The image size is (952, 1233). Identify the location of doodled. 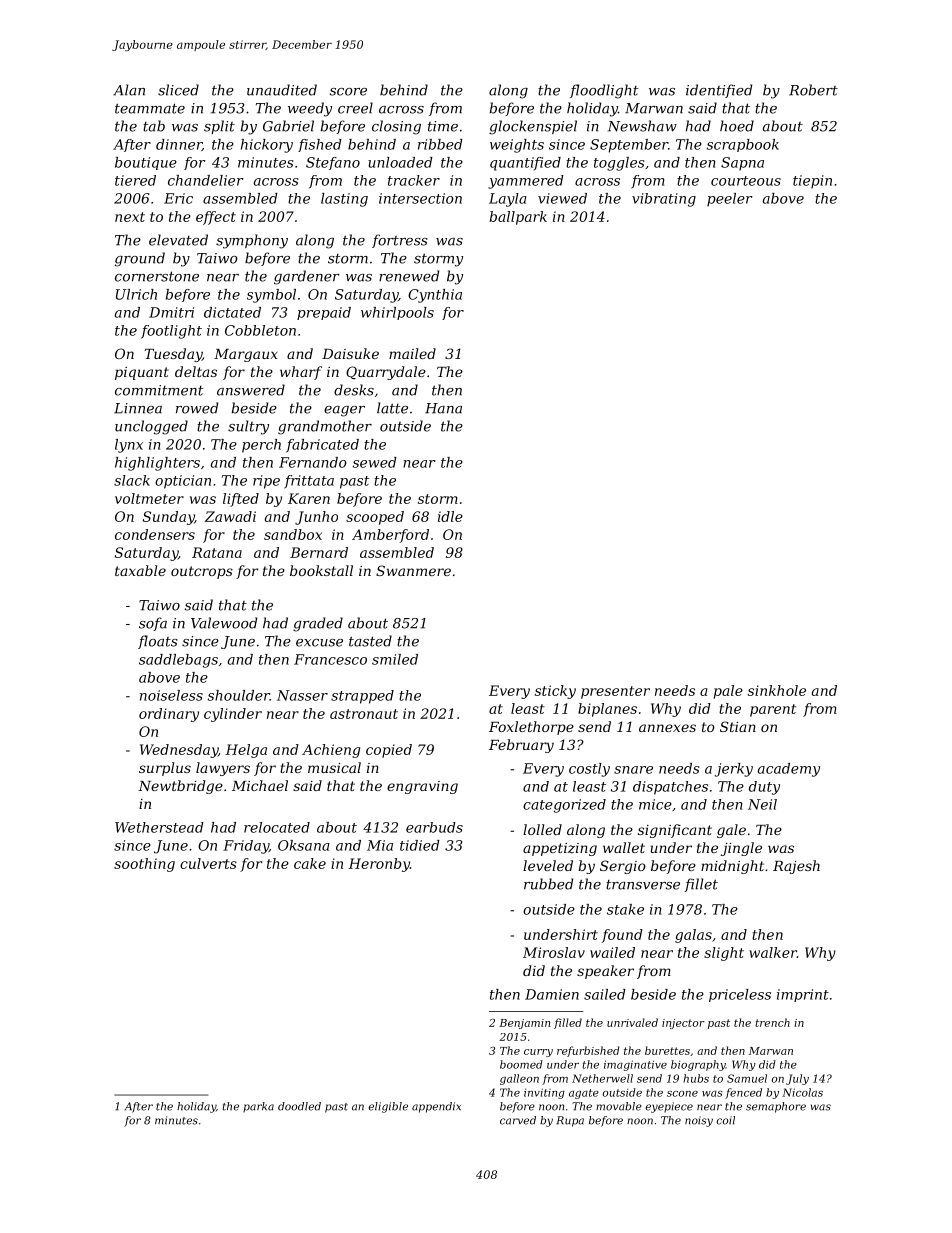
(299, 1106).
